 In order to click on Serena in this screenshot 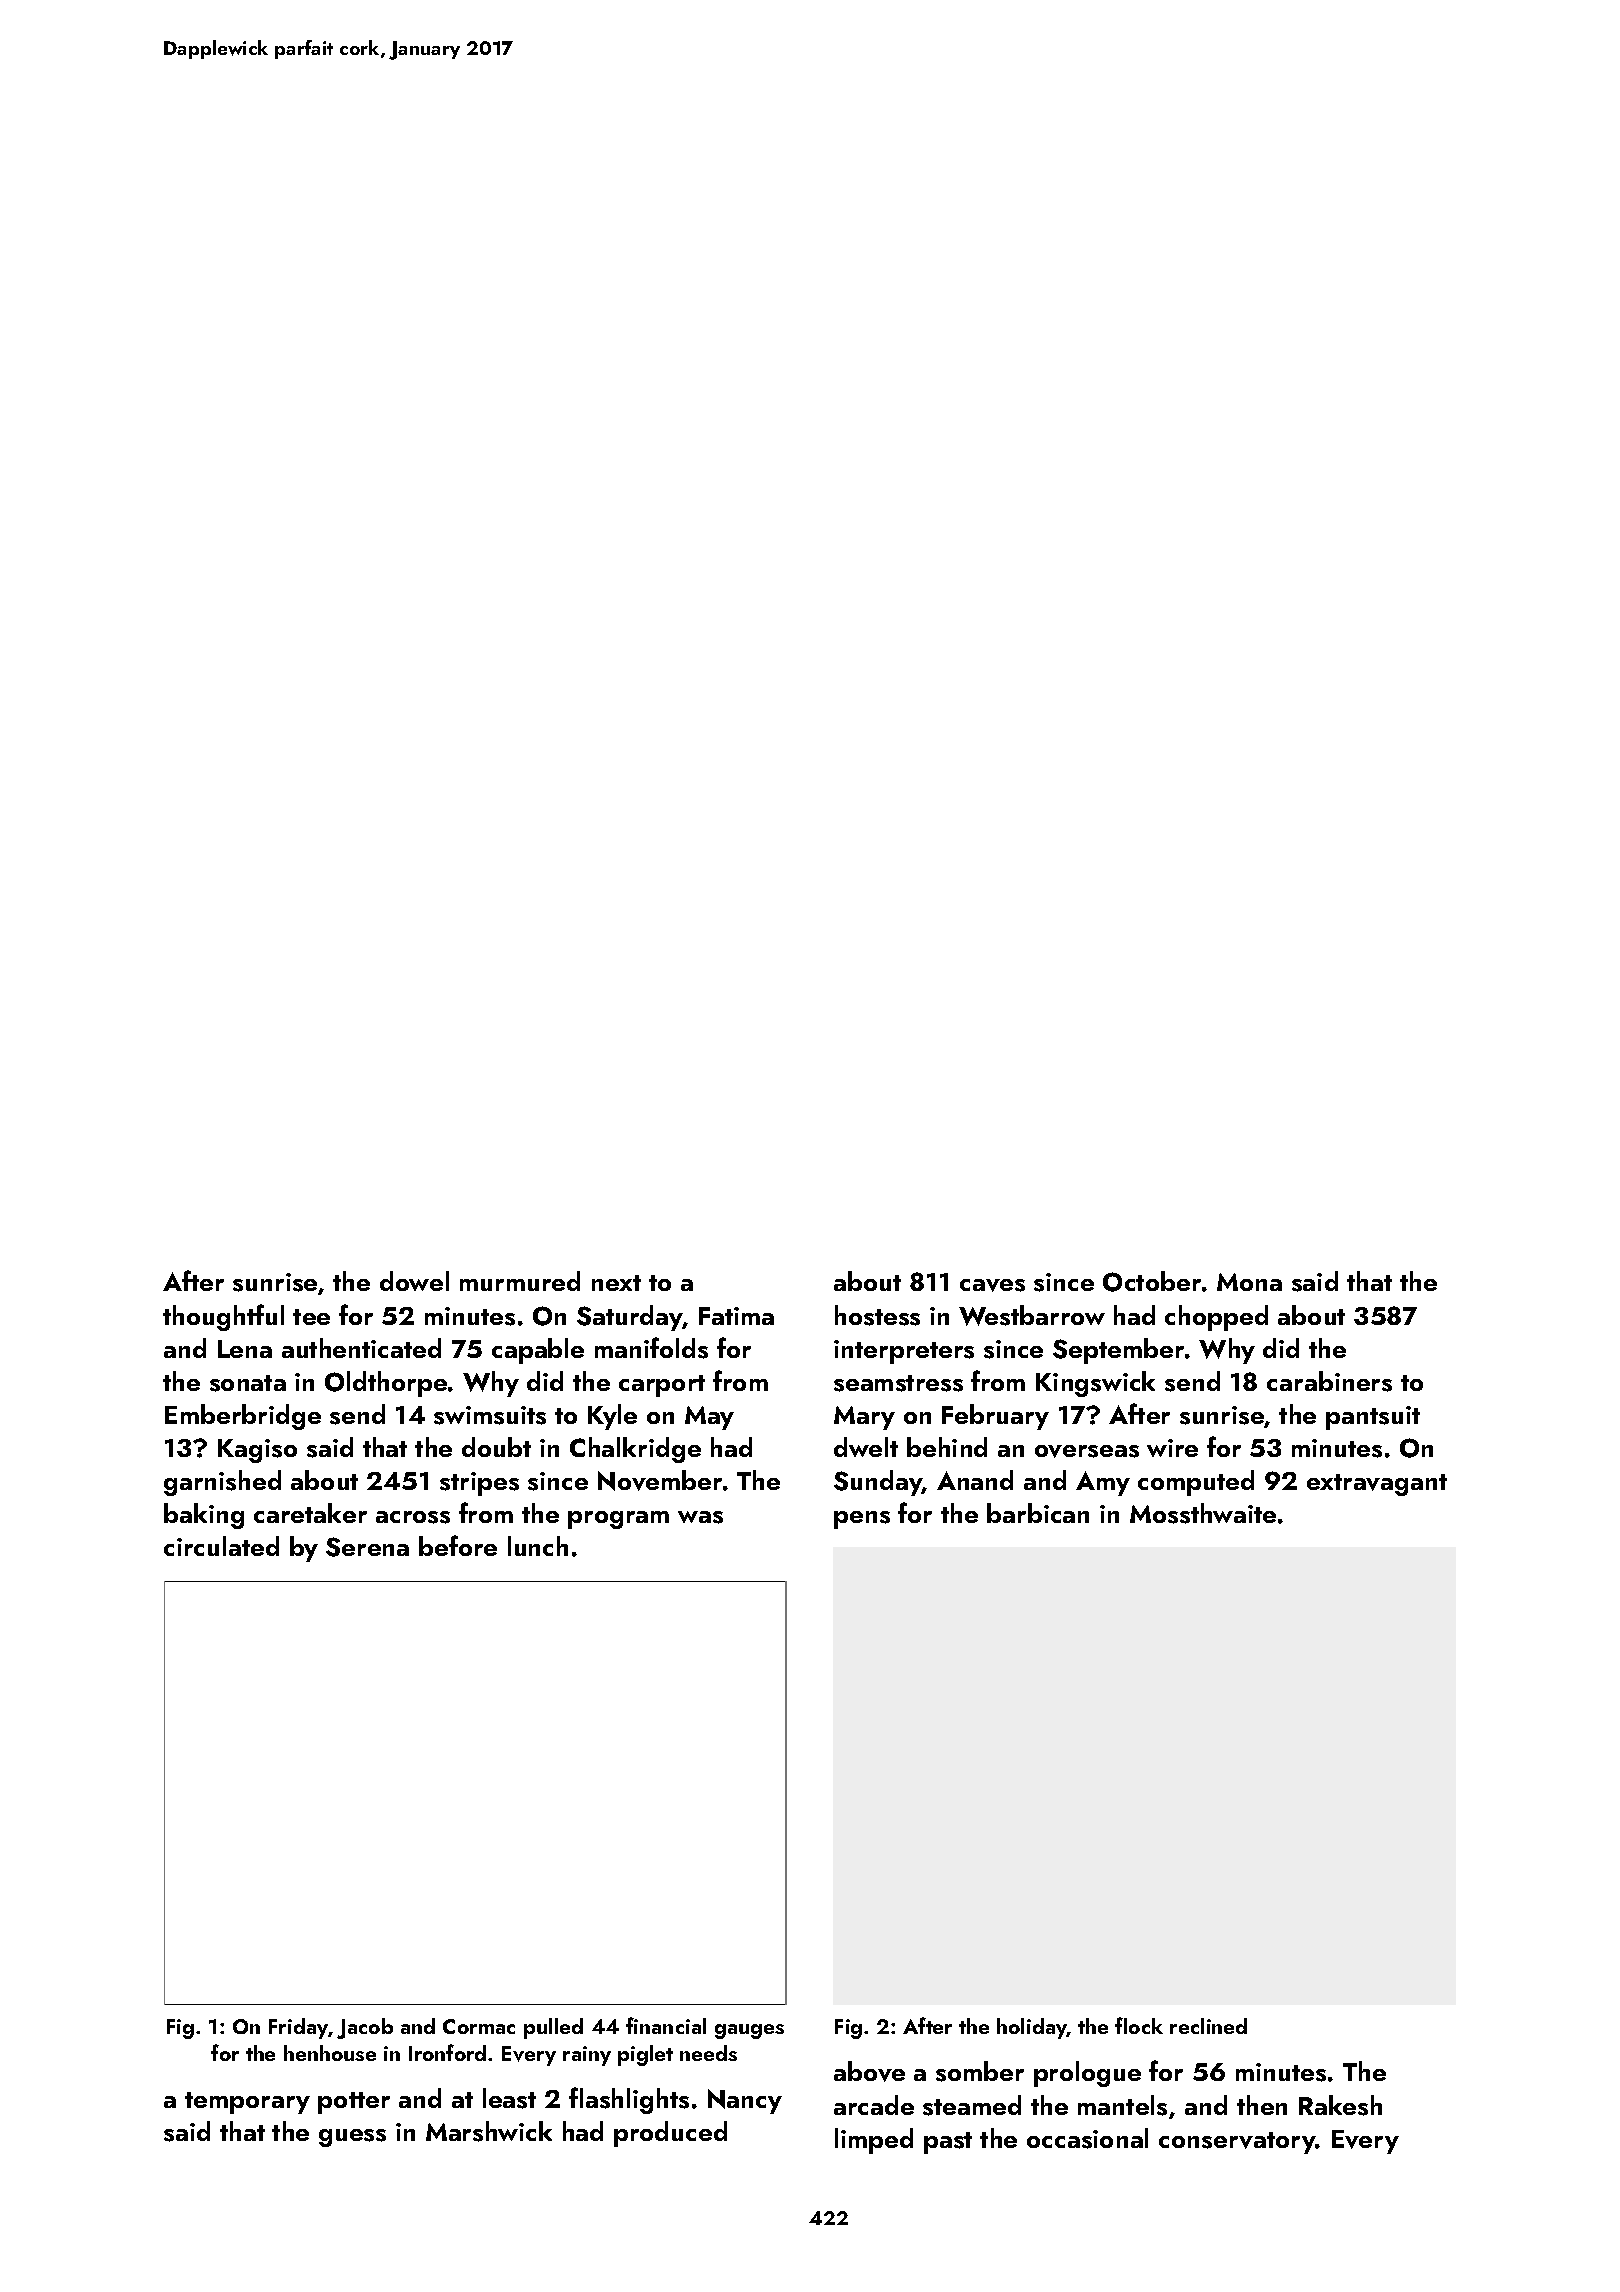, I will do `click(367, 1547)`.
